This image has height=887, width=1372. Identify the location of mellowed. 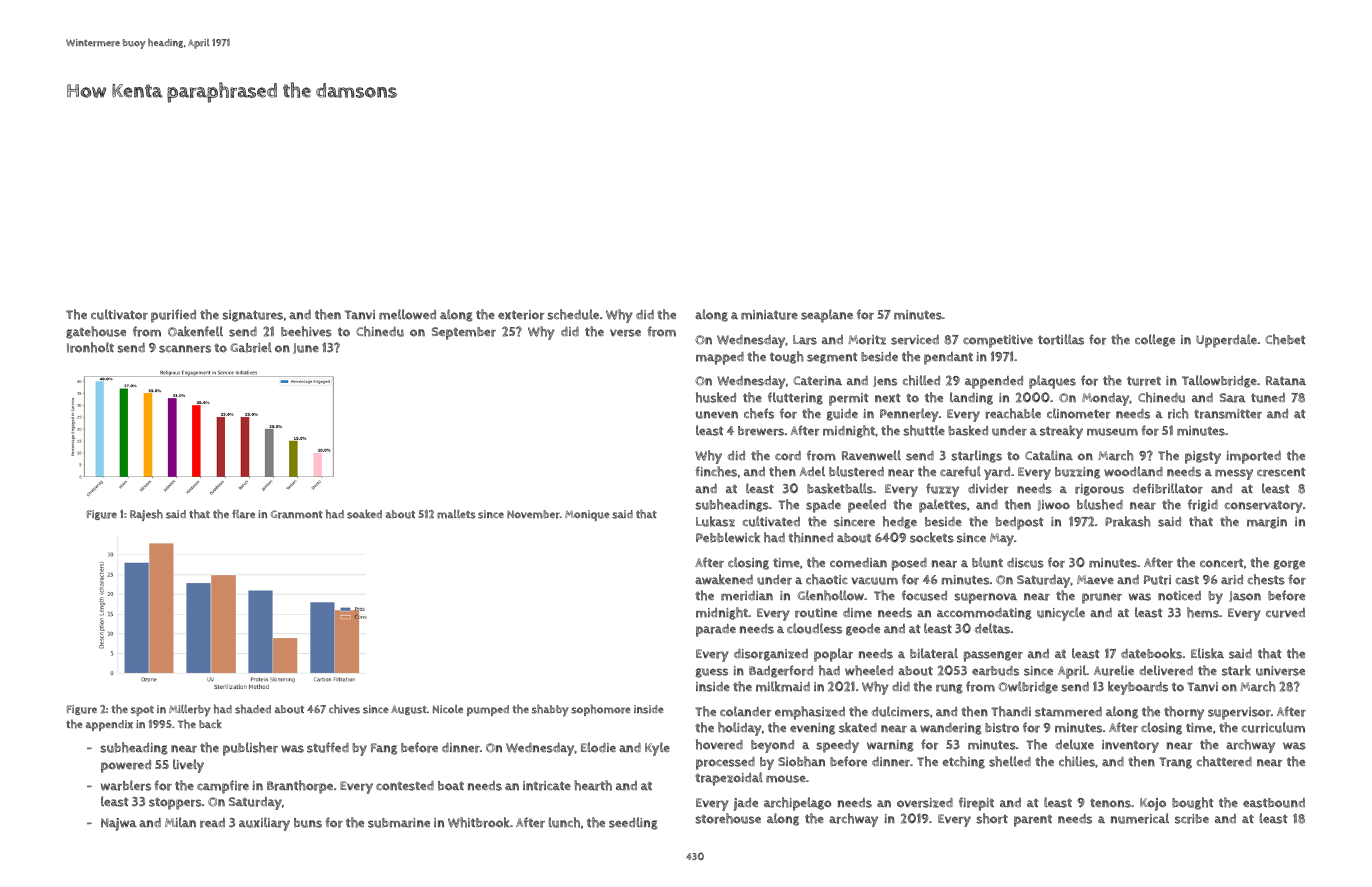
(407, 314).
